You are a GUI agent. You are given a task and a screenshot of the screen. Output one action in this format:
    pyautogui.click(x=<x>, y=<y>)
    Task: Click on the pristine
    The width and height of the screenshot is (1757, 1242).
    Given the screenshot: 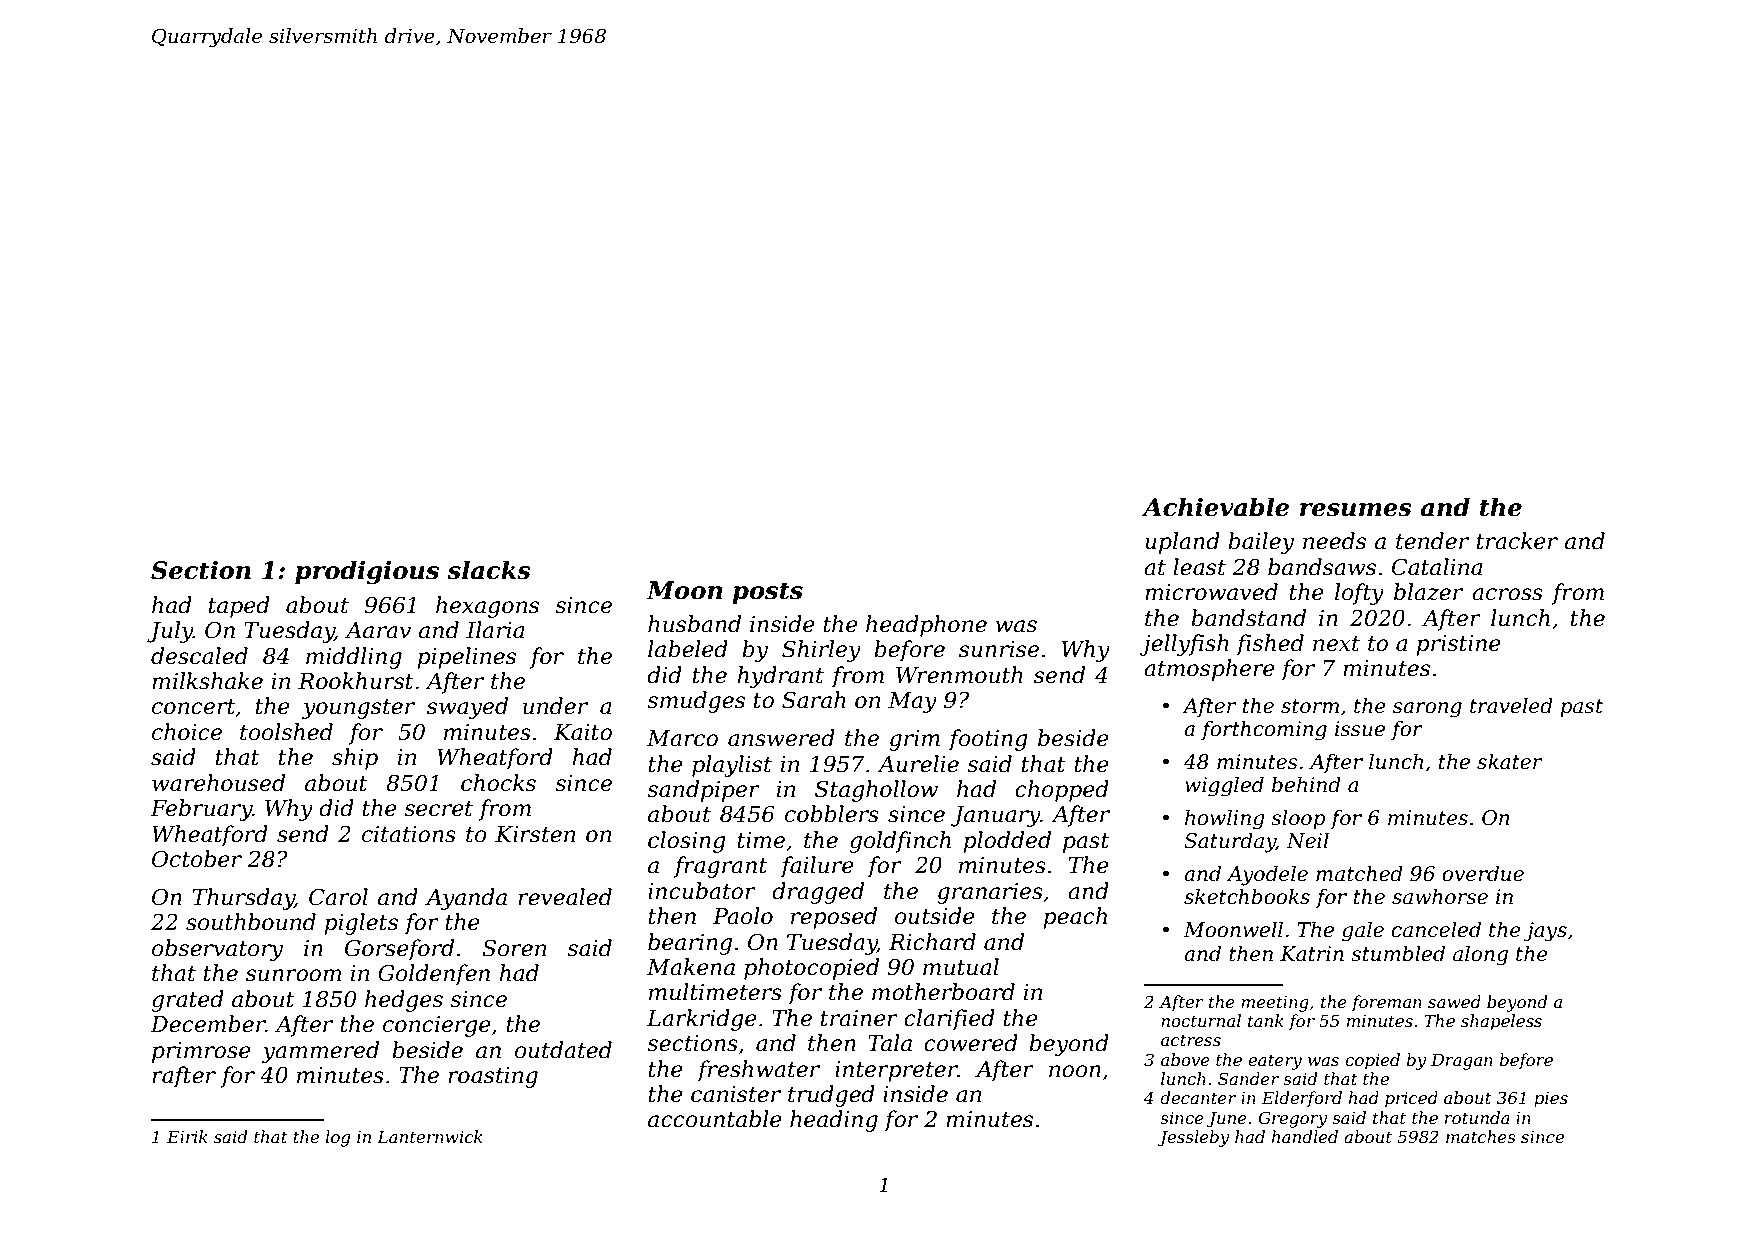 What is the action you would take?
    pyautogui.click(x=1458, y=645)
